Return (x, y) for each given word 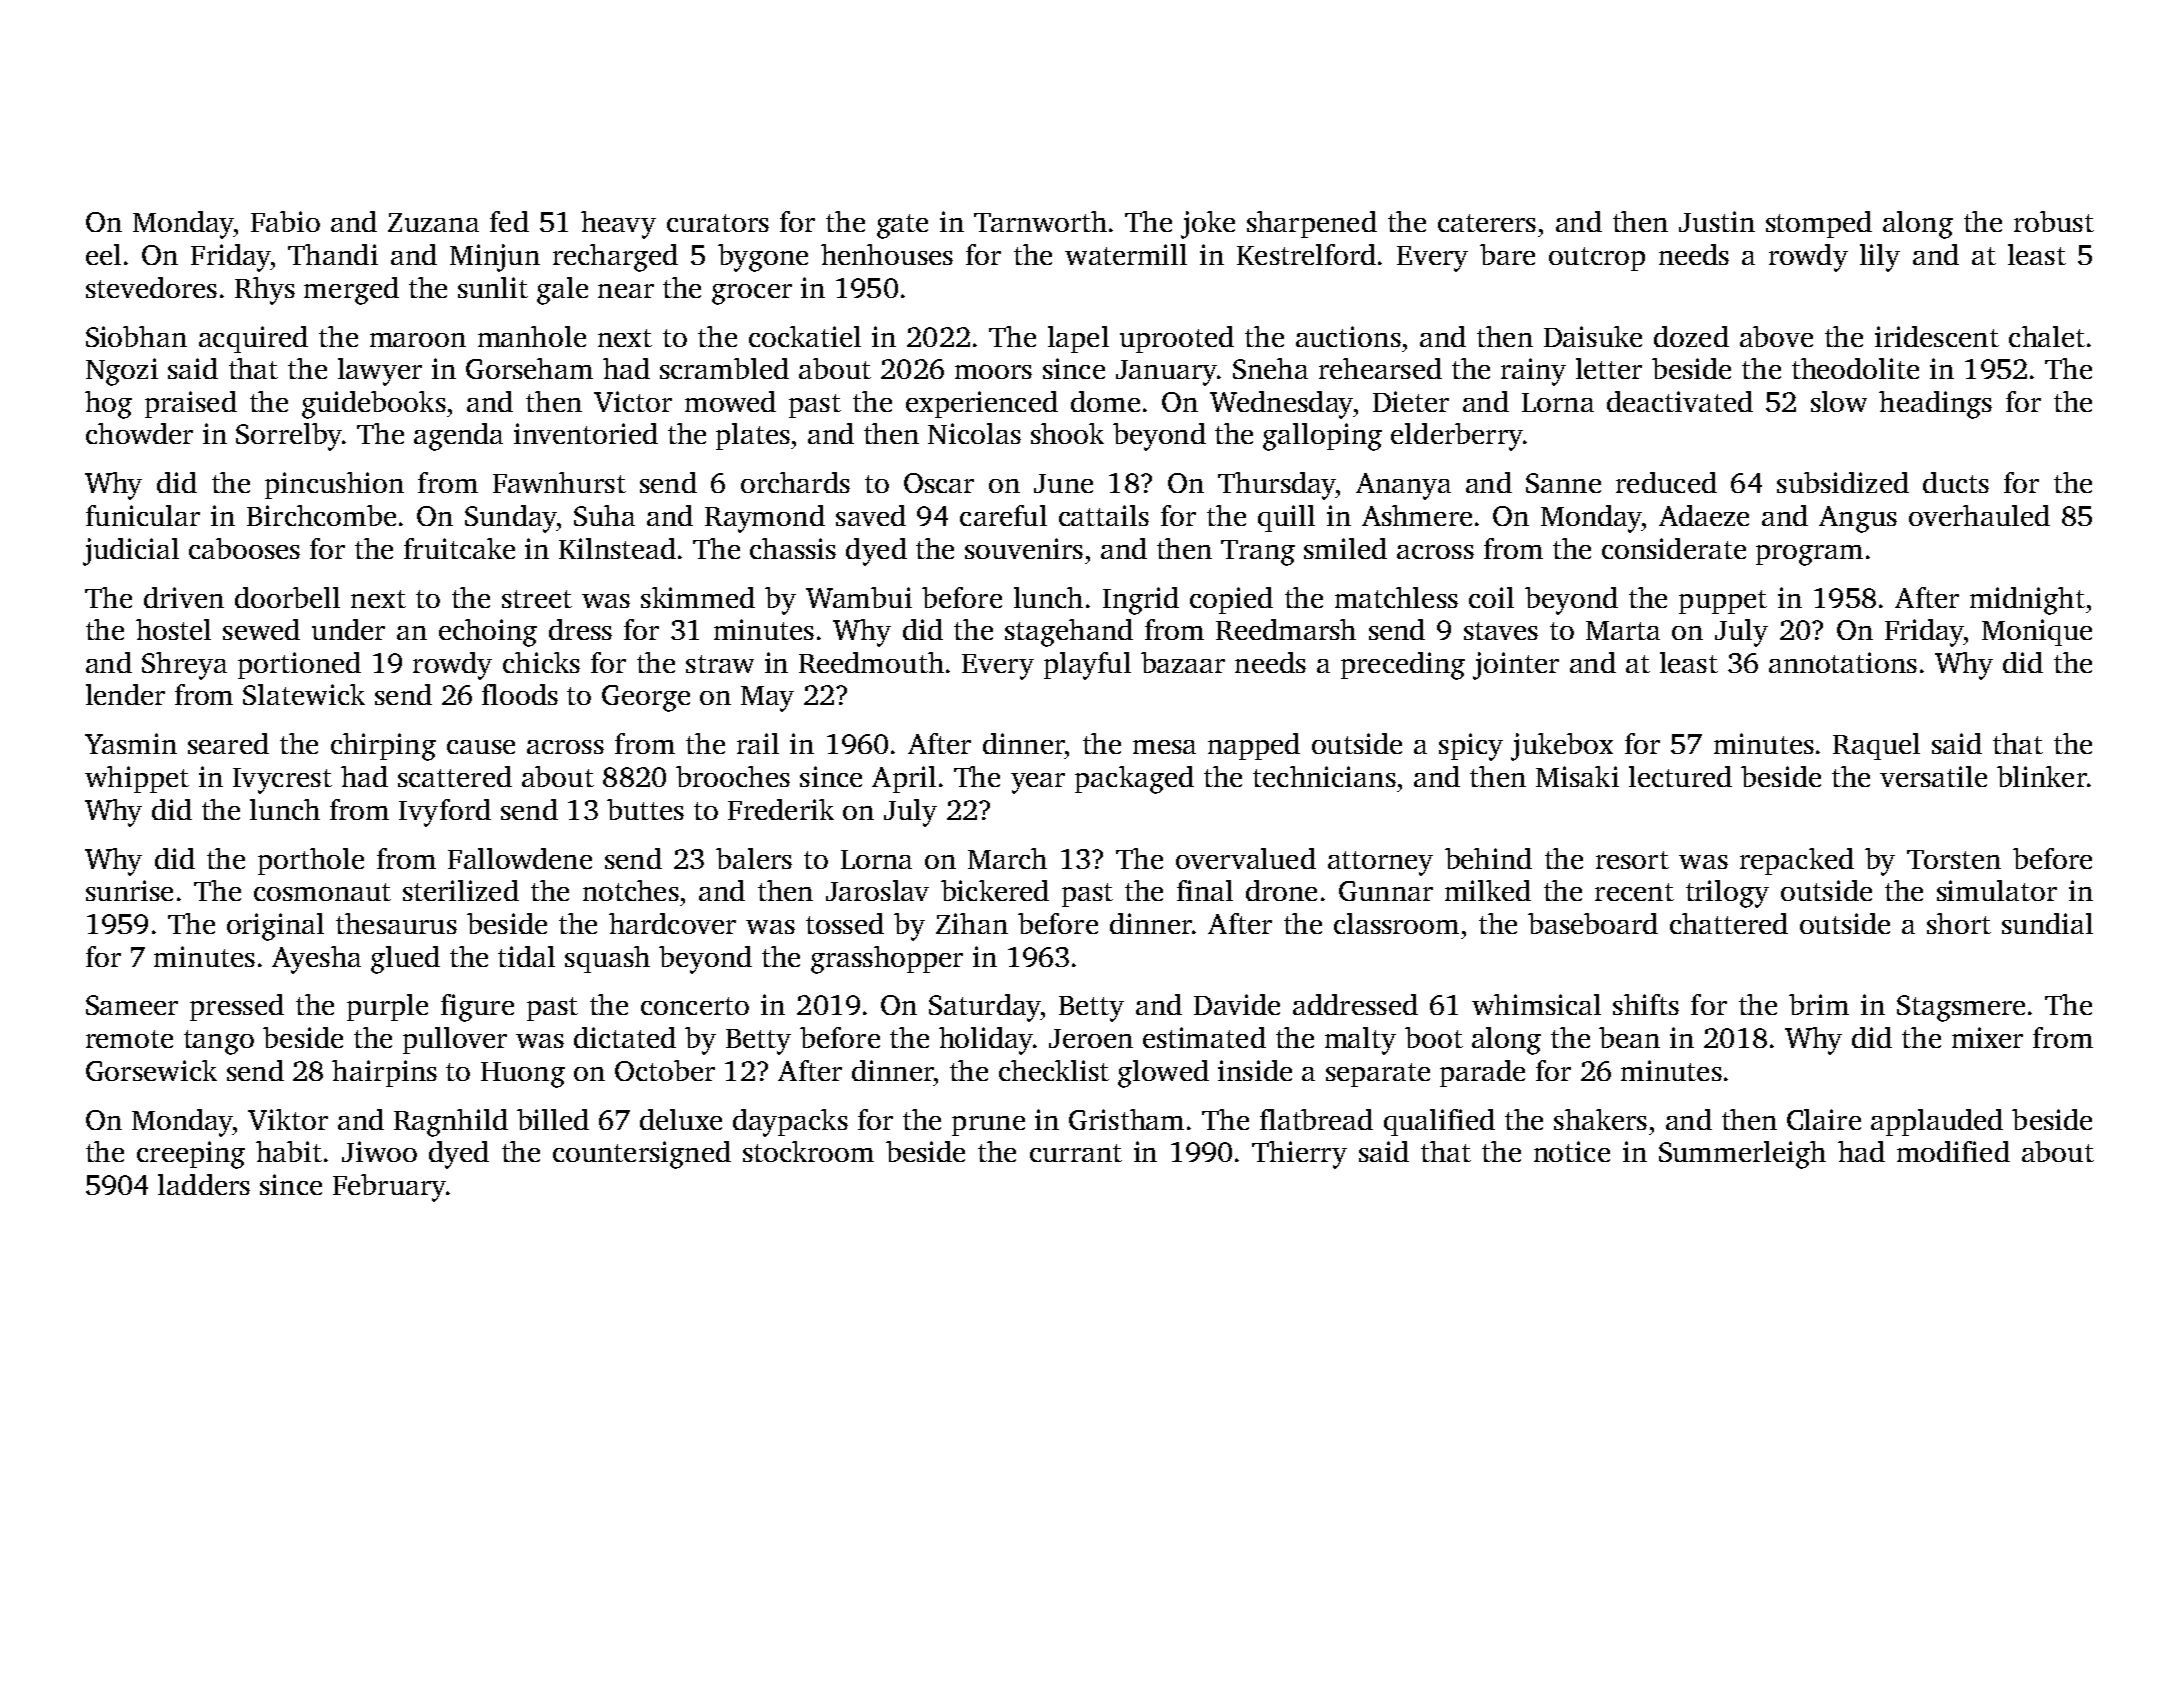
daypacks (790, 1123)
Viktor (288, 1119)
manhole (532, 336)
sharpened (1312, 224)
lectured (1680, 776)
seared (228, 743)
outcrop (1597, 259)
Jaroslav (877, 890)
